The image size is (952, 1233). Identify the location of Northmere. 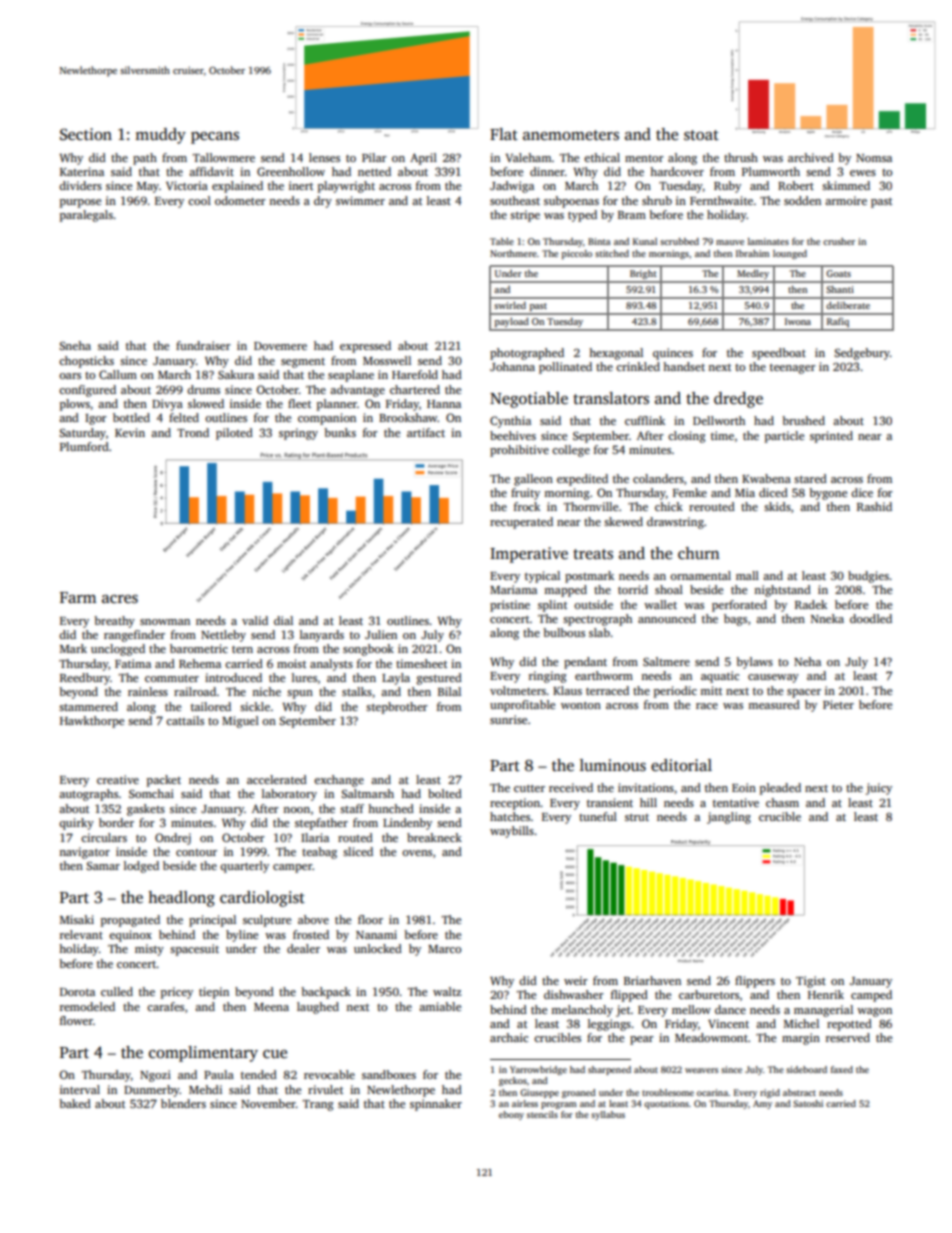
(513, 253).
